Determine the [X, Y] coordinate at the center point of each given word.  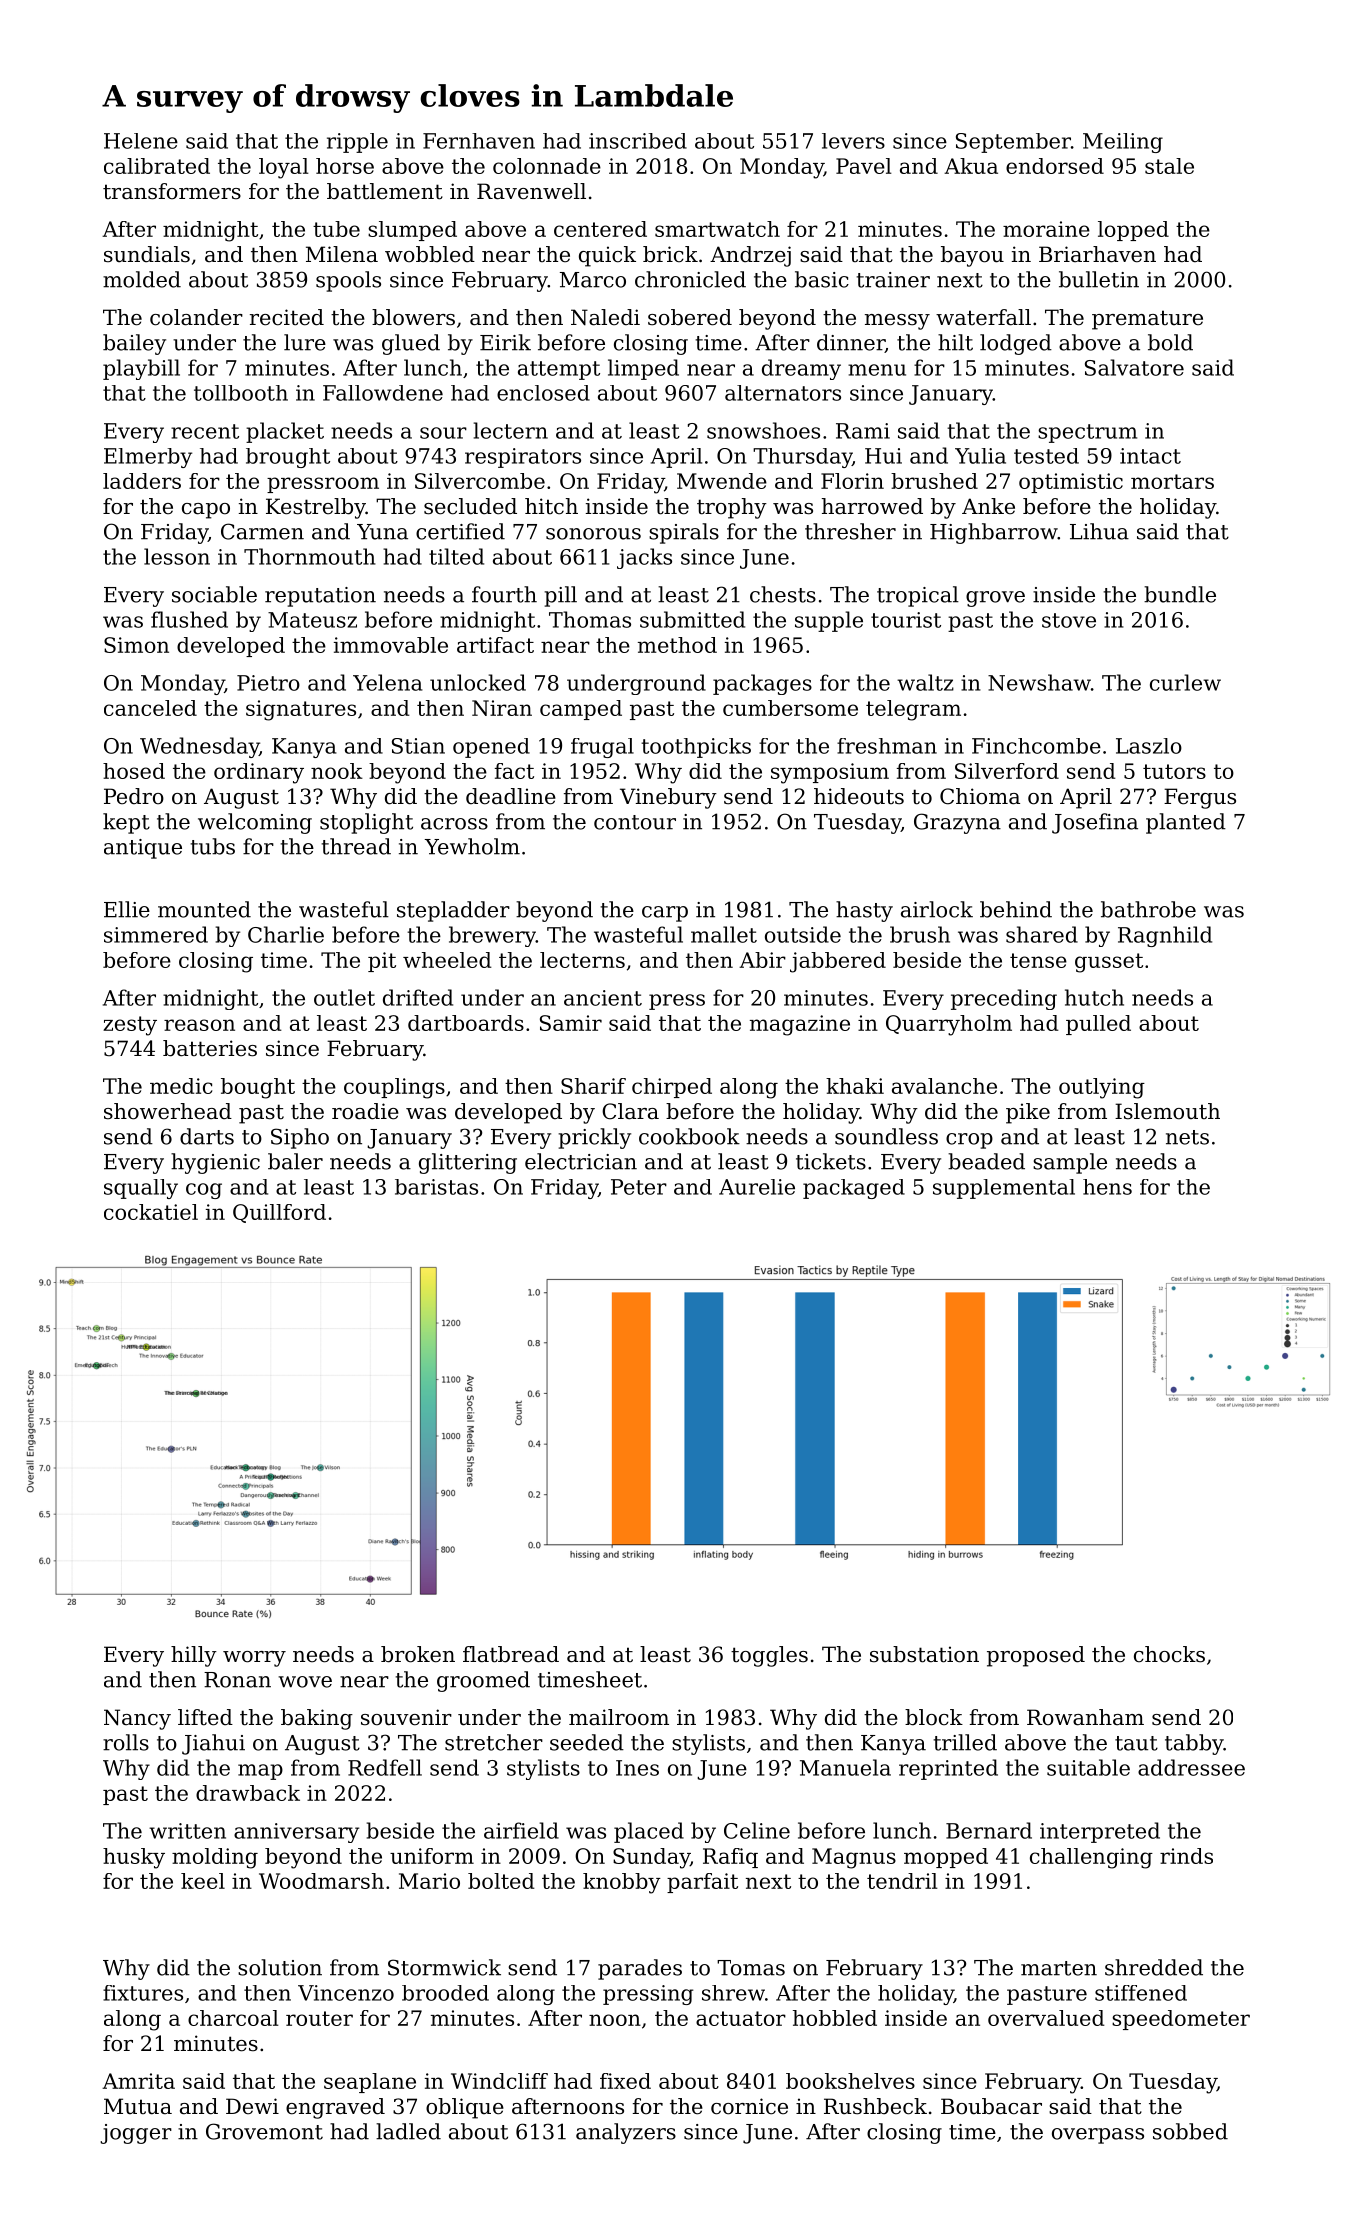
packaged [854, 1189]
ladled [408, 2131]
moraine [1046, 229]
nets [1187, 1137]
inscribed [638, 141]
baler [295, 1161]
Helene [141, 141]
